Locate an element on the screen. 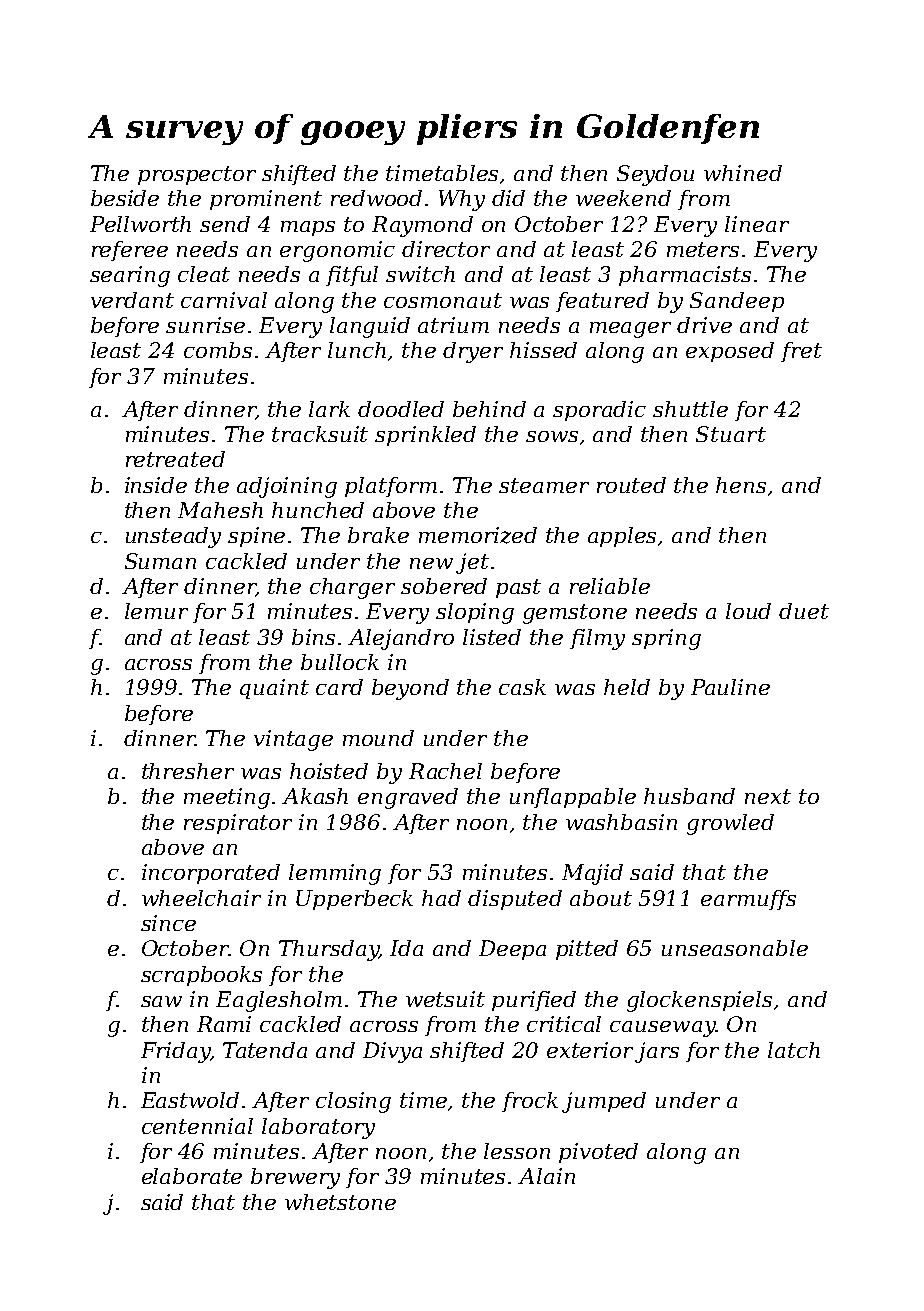 This screenshot has height=1311, width=924. prospector is located at coordinates (197, 175).
